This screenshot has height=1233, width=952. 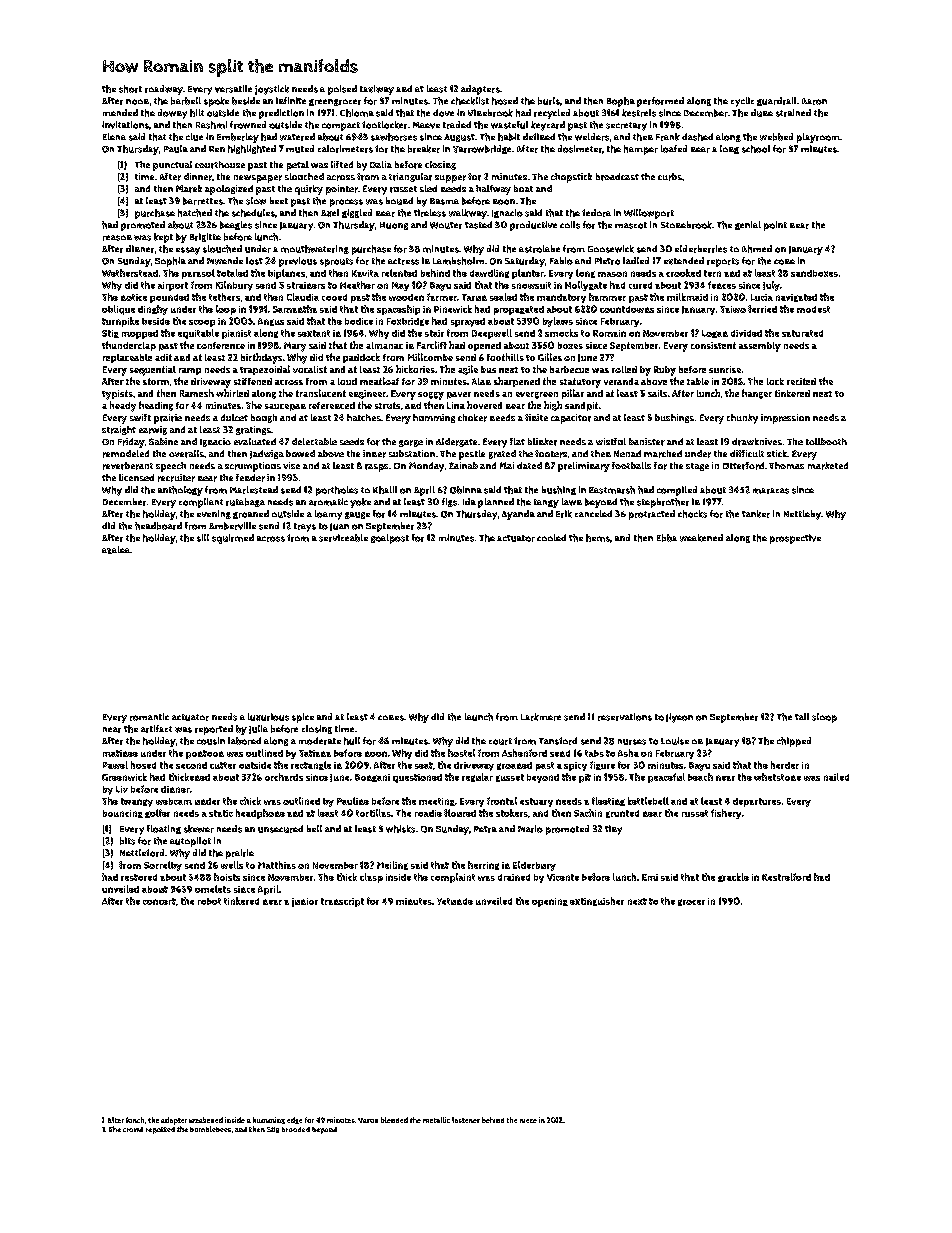 What do you see at coordinates (390, 539) in the screenshot?
I see `goalpost` at bounding box center [390, 539].
